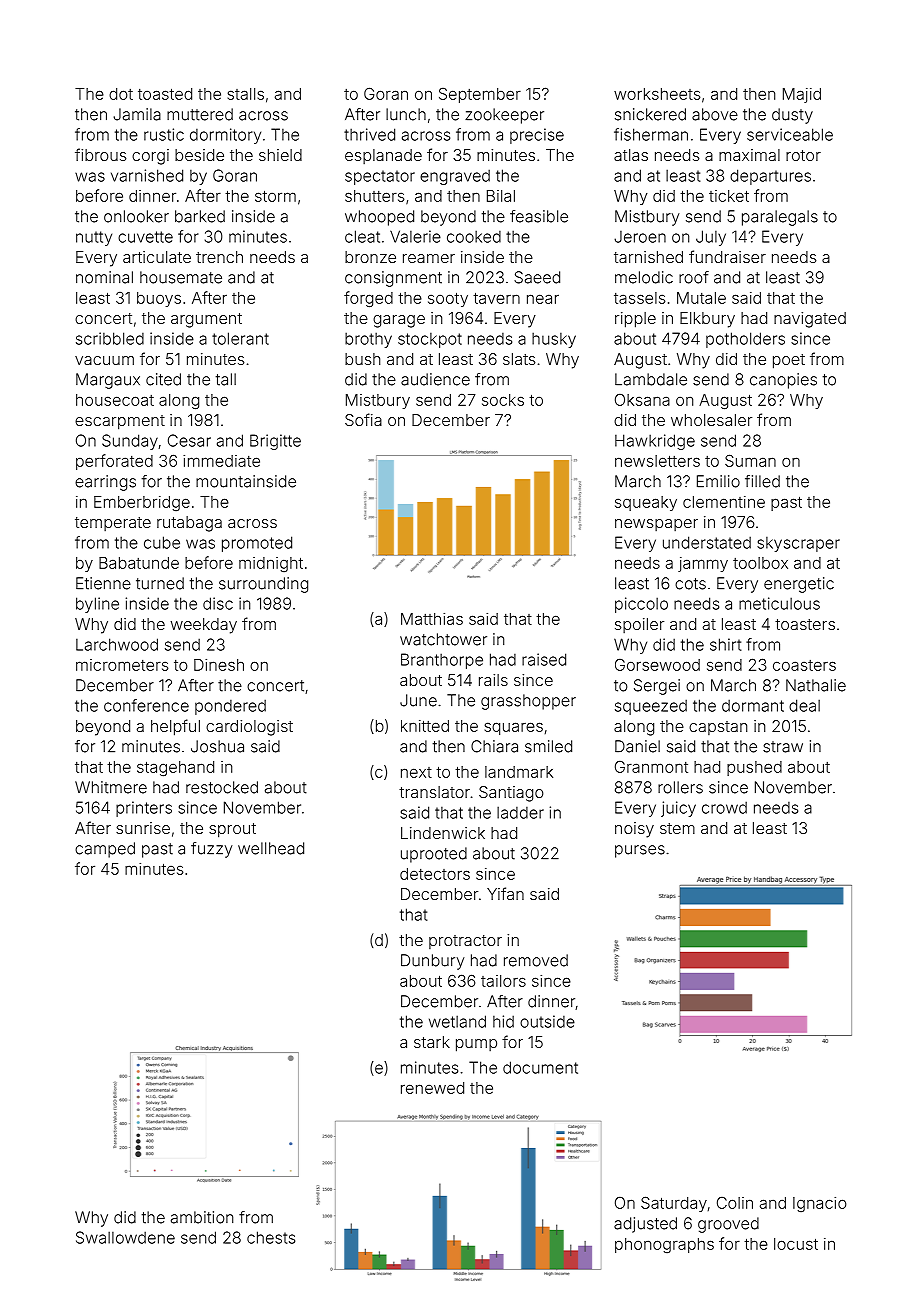 This page has height=1308, width=924. What do you see at coordinates (664, 1245) in the page?
I see `phonographs` at bounding box center [664, 1245].
